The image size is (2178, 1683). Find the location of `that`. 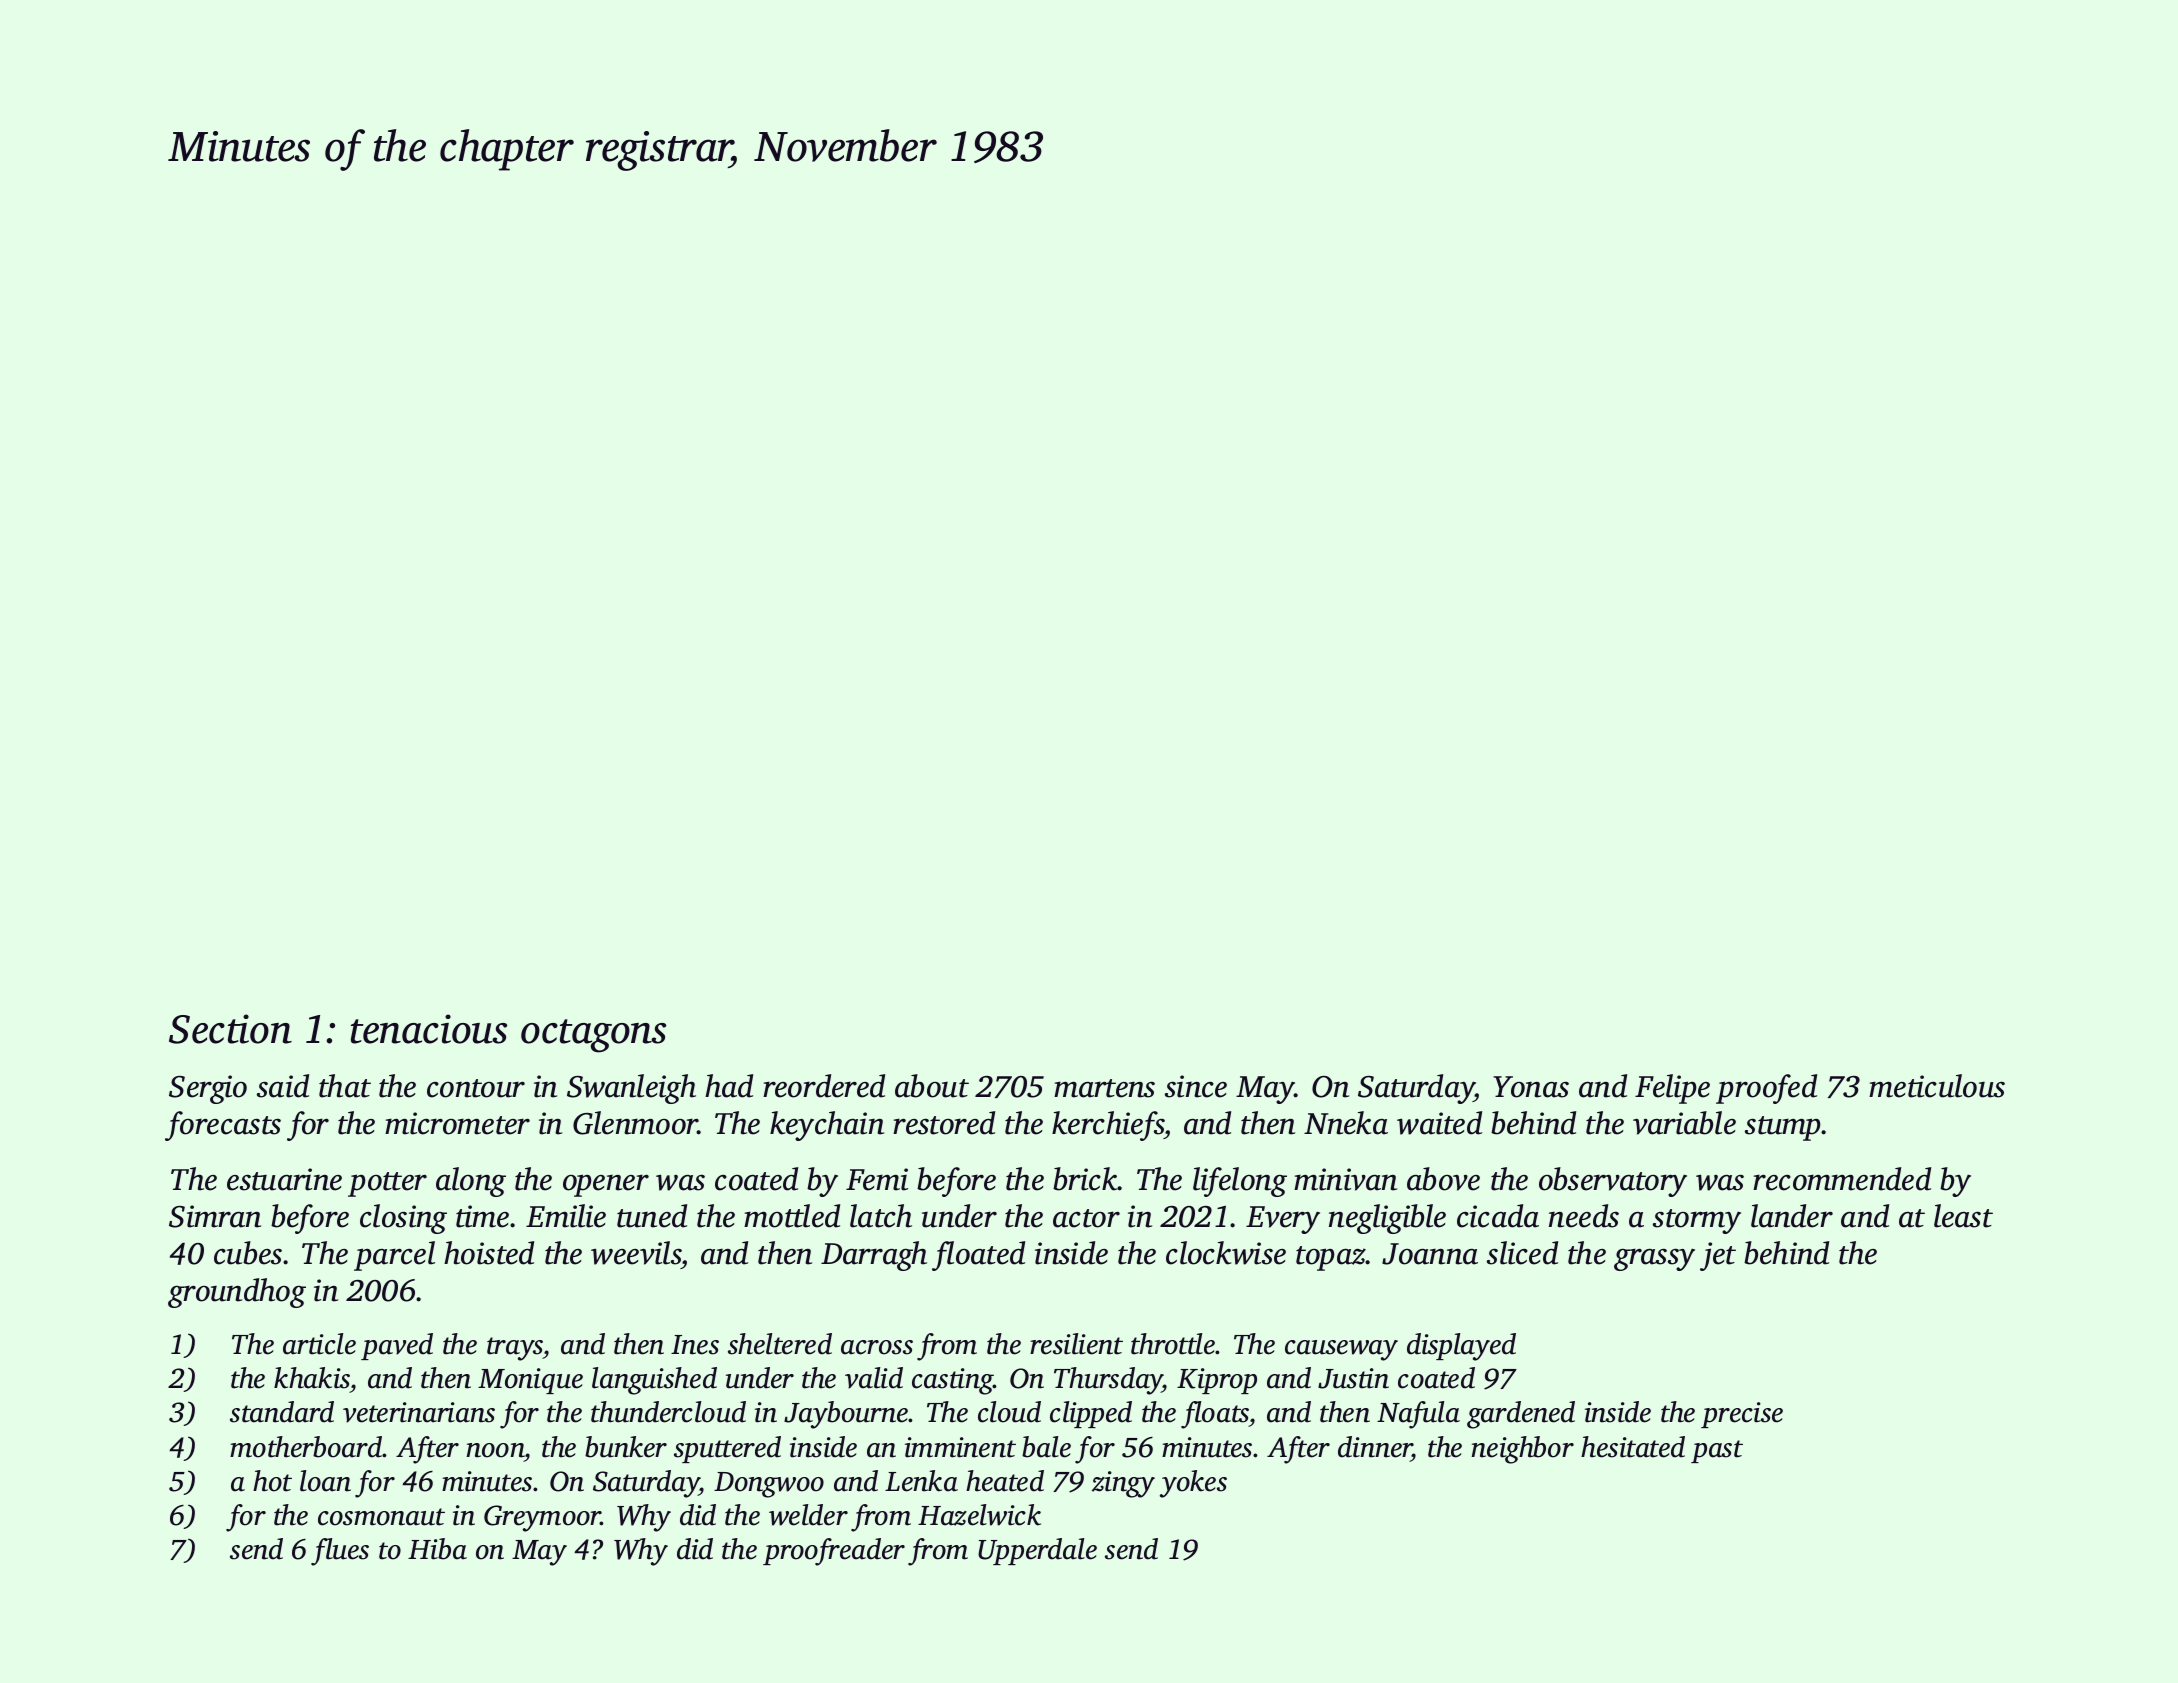

that is located at coordinates (345, 1086).
